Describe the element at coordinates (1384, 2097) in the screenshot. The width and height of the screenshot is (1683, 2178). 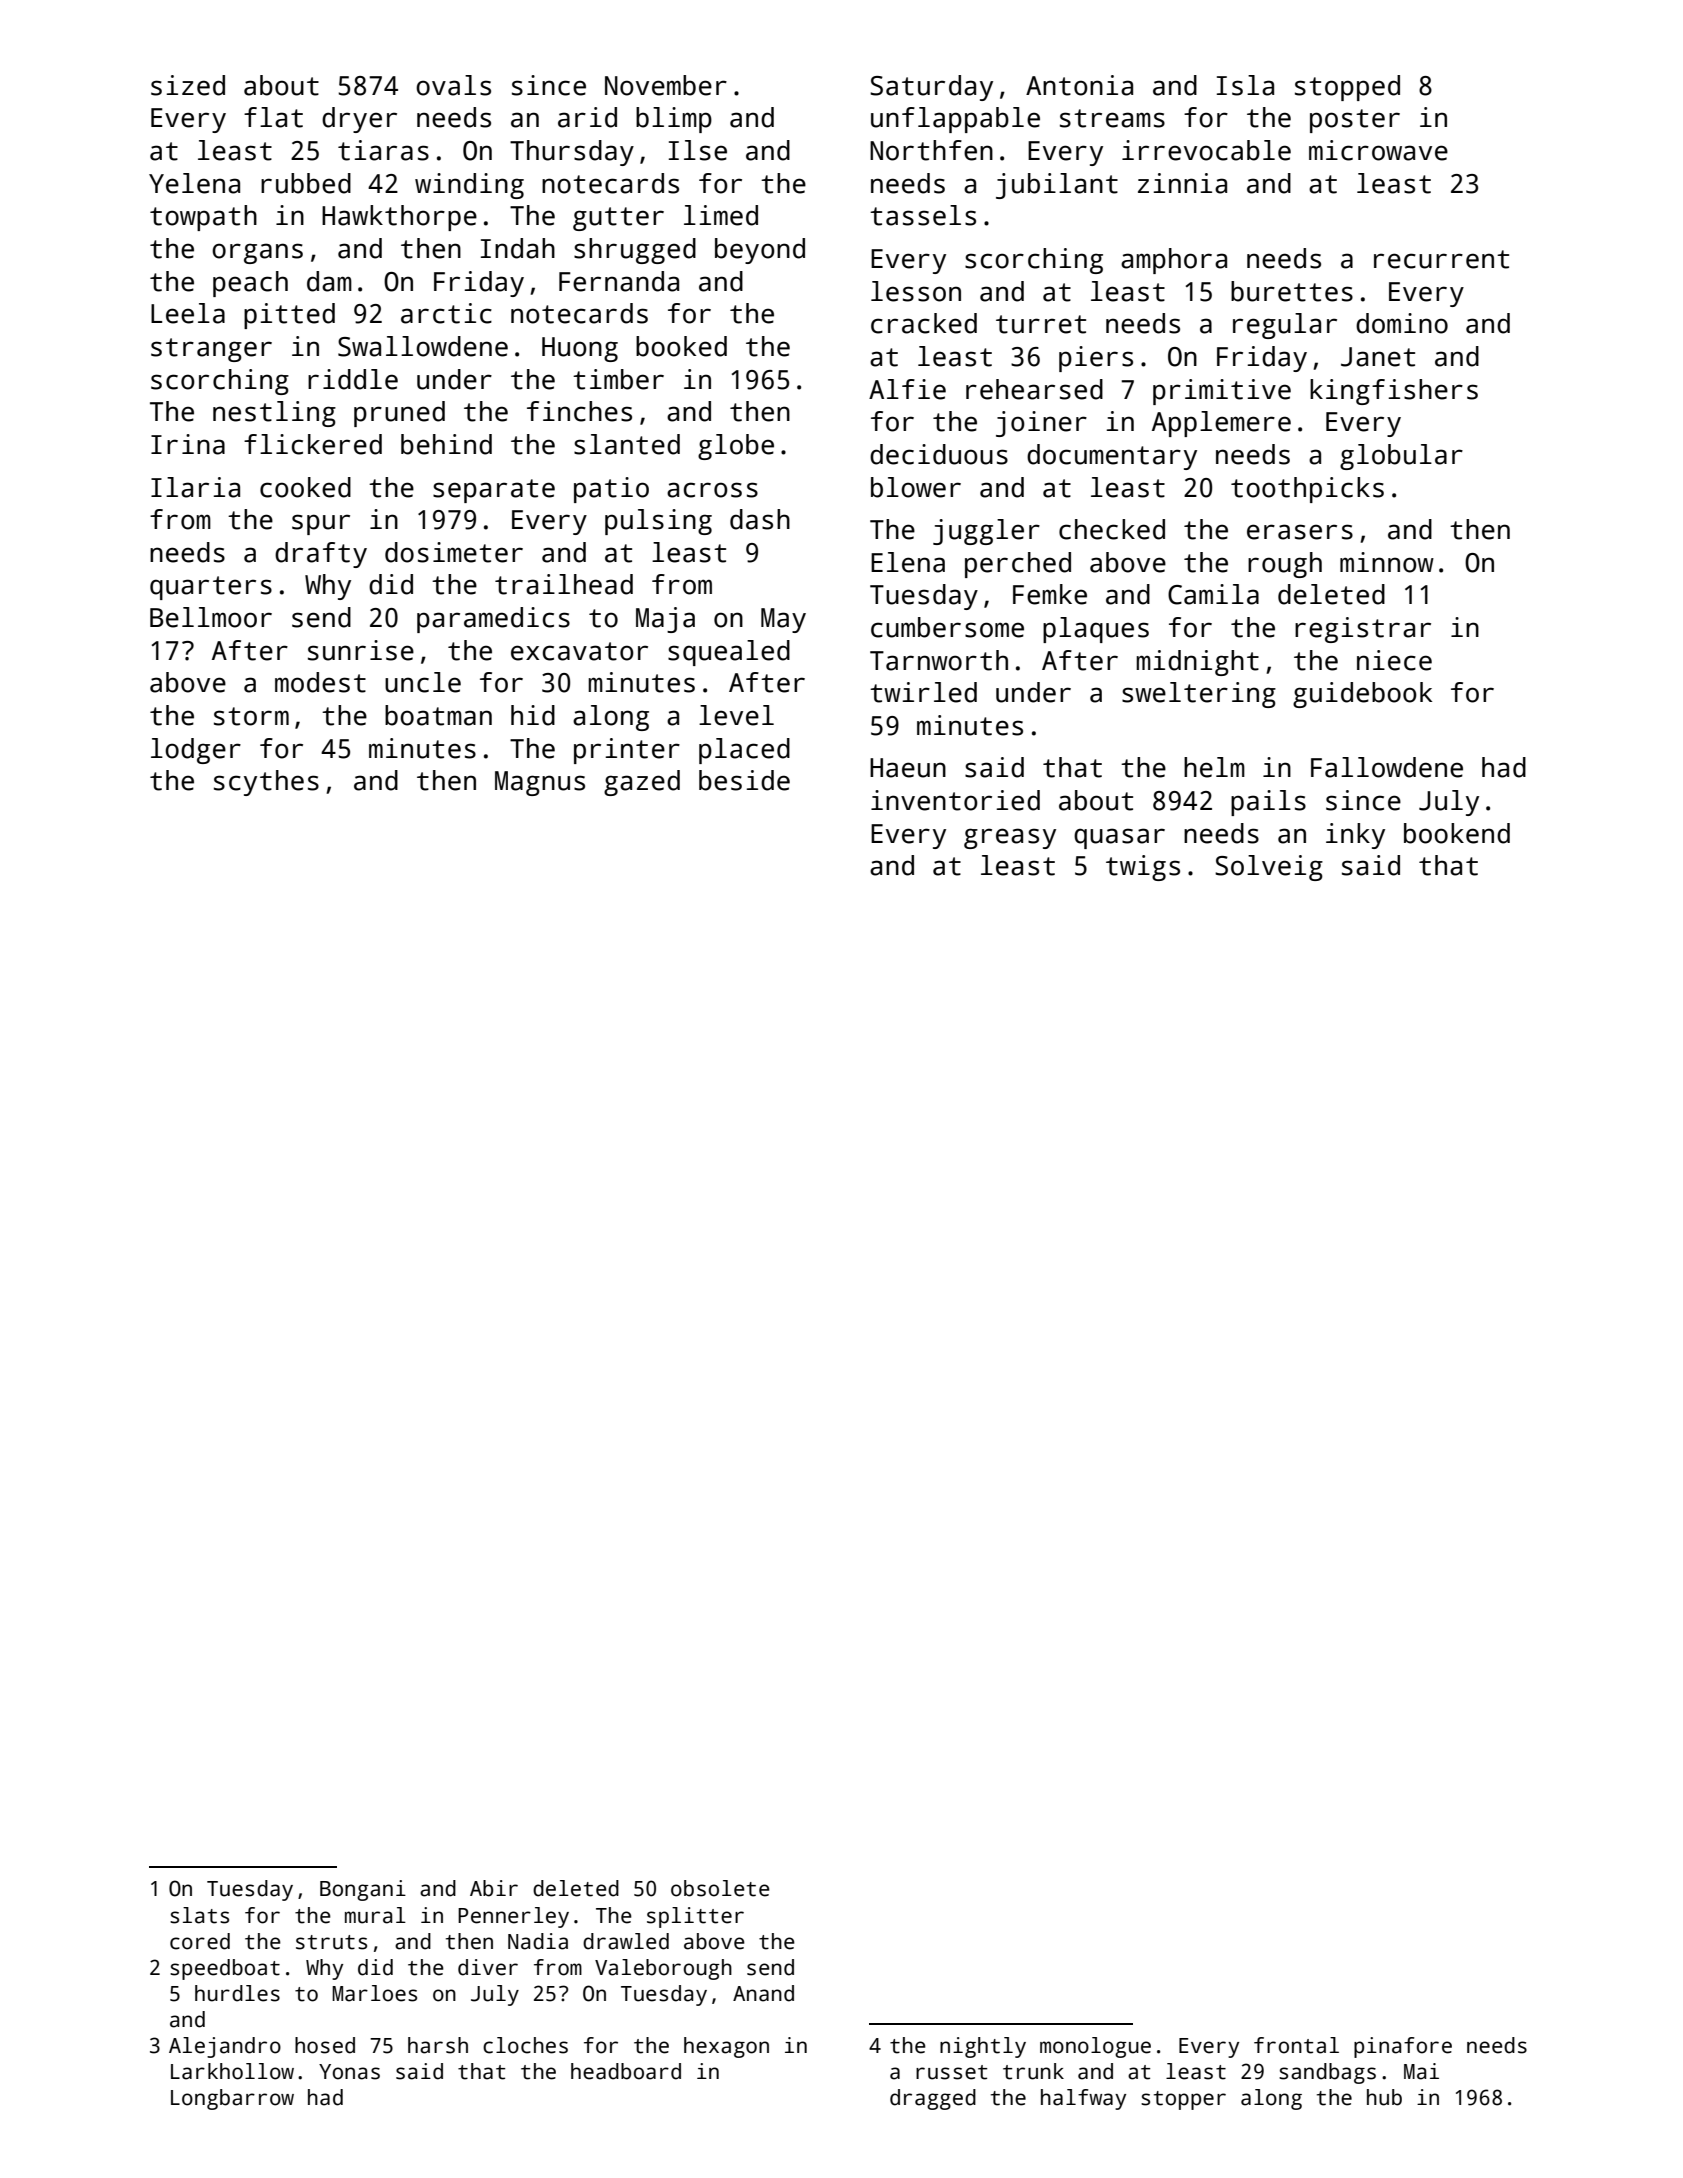
I see `hub` at that location.
